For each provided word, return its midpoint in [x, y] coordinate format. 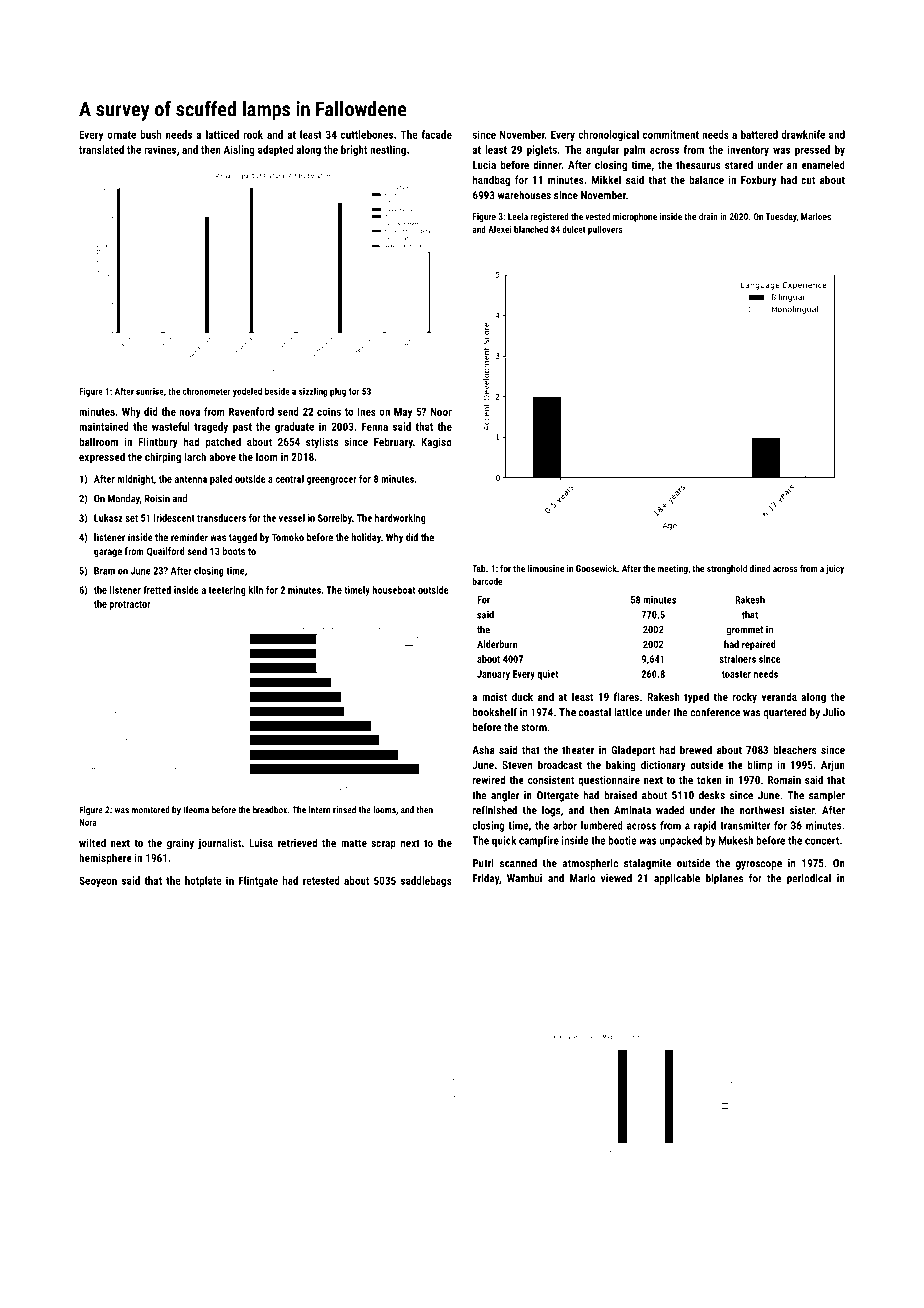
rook [253, 134]
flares [626, 696]
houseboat [393, 590]
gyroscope [759, 865]
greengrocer [332, 481]
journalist [219, 844]
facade [436, 134]
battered [759, 134]
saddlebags [426, 881]
